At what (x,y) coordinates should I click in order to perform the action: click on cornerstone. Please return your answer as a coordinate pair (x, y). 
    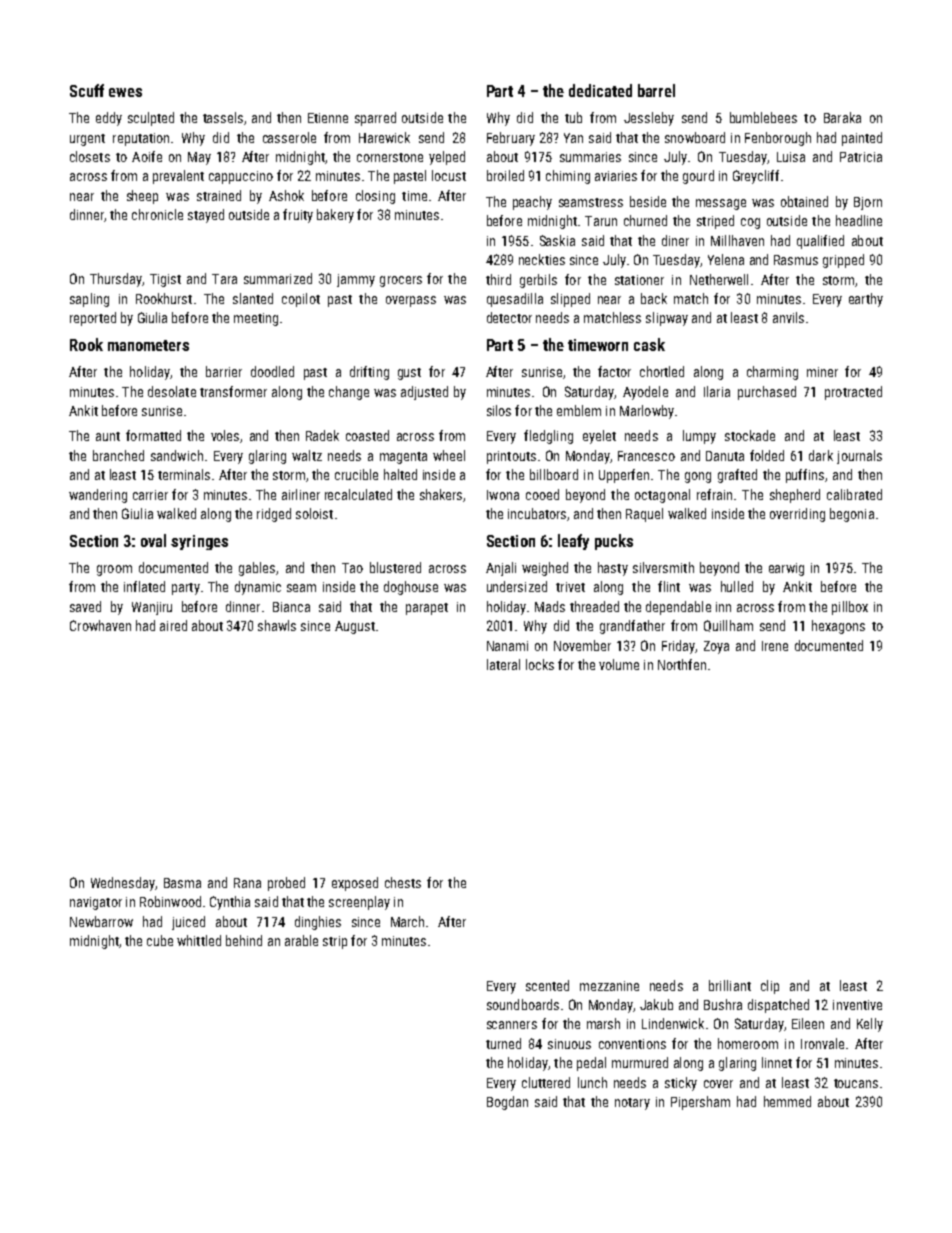
    Looking at the image, I should click on (390, 157).
